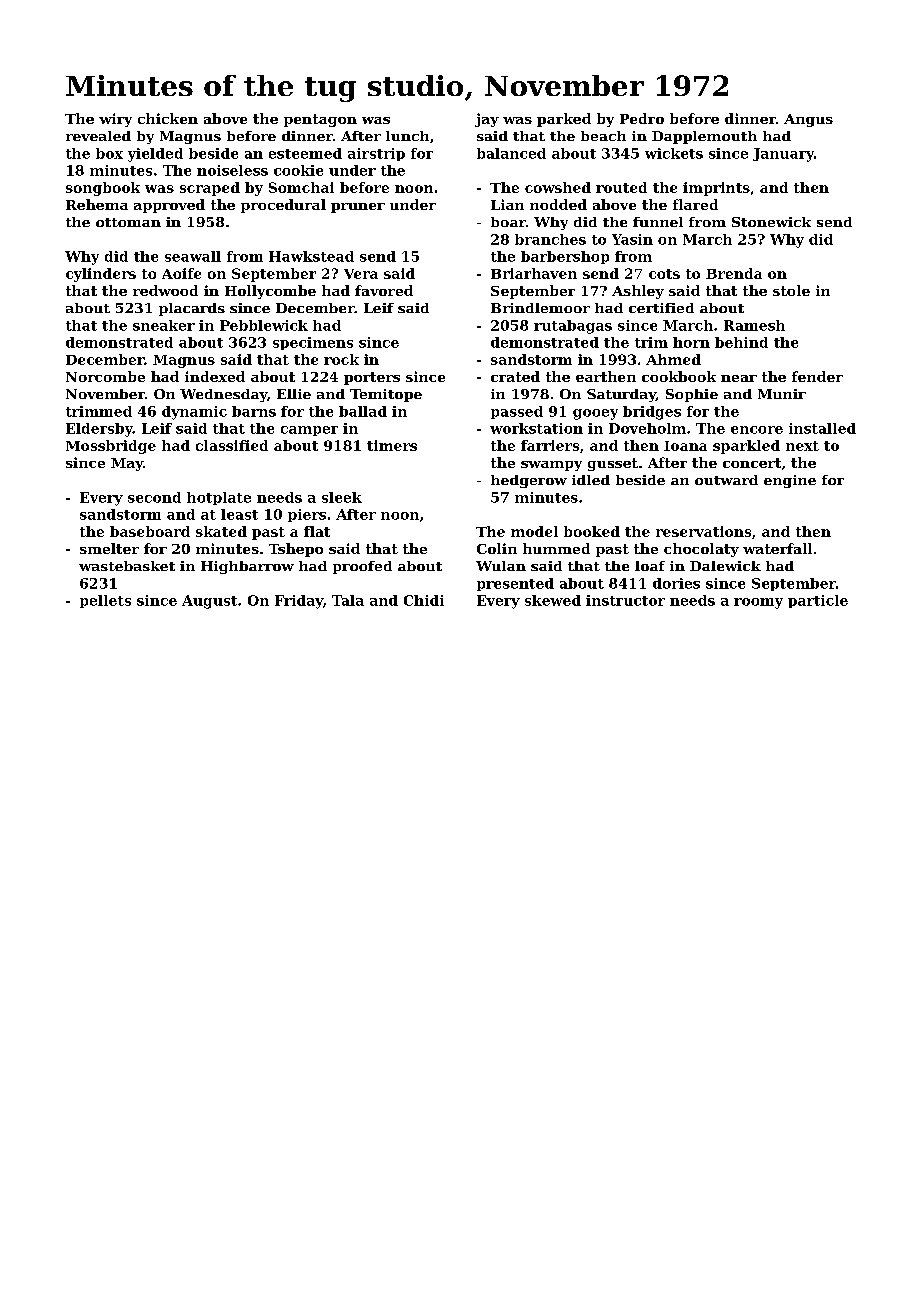 Image resolution: width=924 pixels, height=1308 pixels. Describe the element at coordinates (517, 412) in the screenshot. I see `passed` at that location.
